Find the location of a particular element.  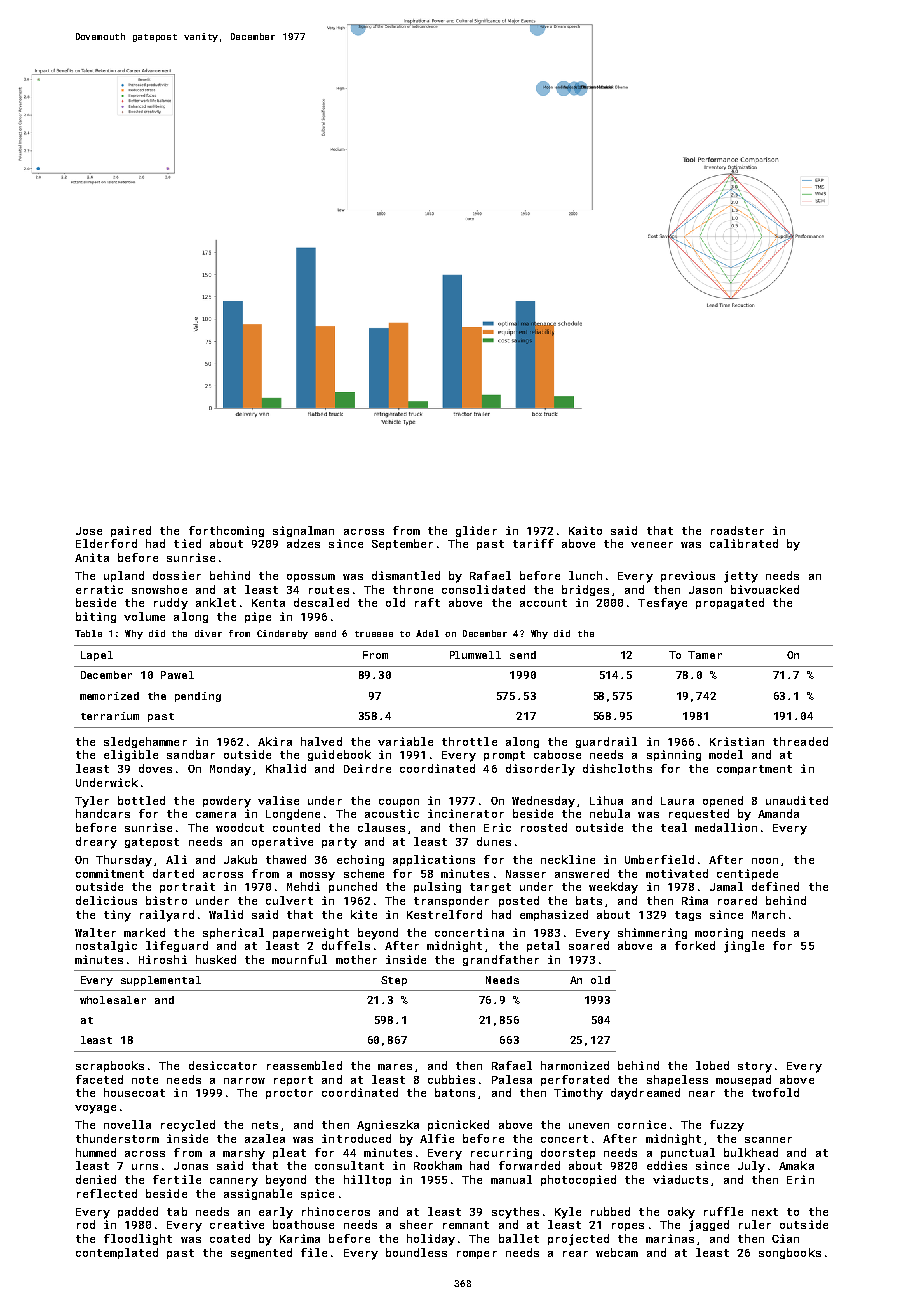

jingle is located at coordinates (744, 947).
